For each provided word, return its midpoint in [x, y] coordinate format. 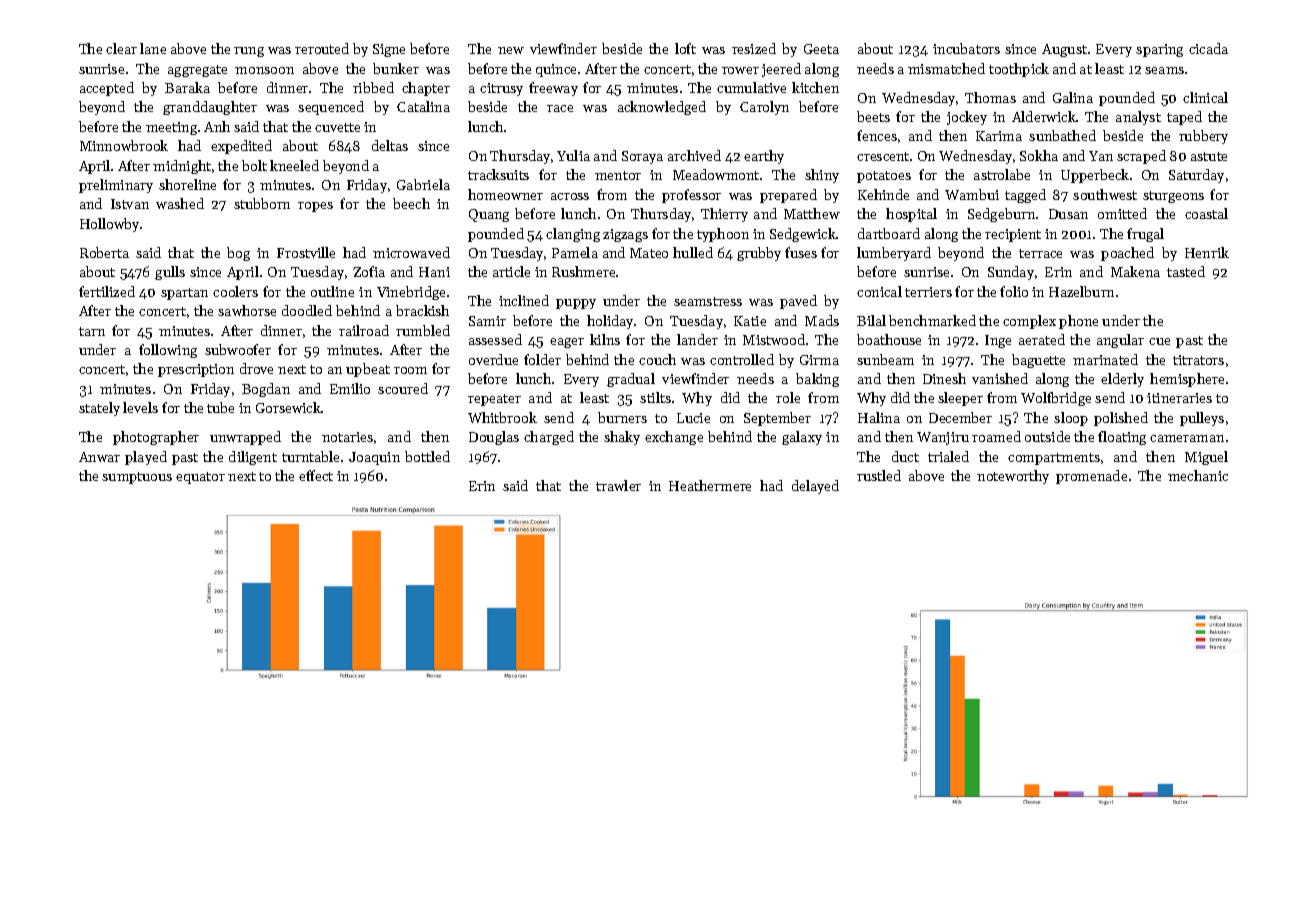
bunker [396, 68]
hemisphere [1187, 380]
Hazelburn [1081, 291]
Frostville [306, 252]
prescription [196, 370]
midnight [182, 167]
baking [817, 380]
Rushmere [583, 271]
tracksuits [498, 174]
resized [754, 48]
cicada [1208, 48]
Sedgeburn [1001, 215]
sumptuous [137, 478]
